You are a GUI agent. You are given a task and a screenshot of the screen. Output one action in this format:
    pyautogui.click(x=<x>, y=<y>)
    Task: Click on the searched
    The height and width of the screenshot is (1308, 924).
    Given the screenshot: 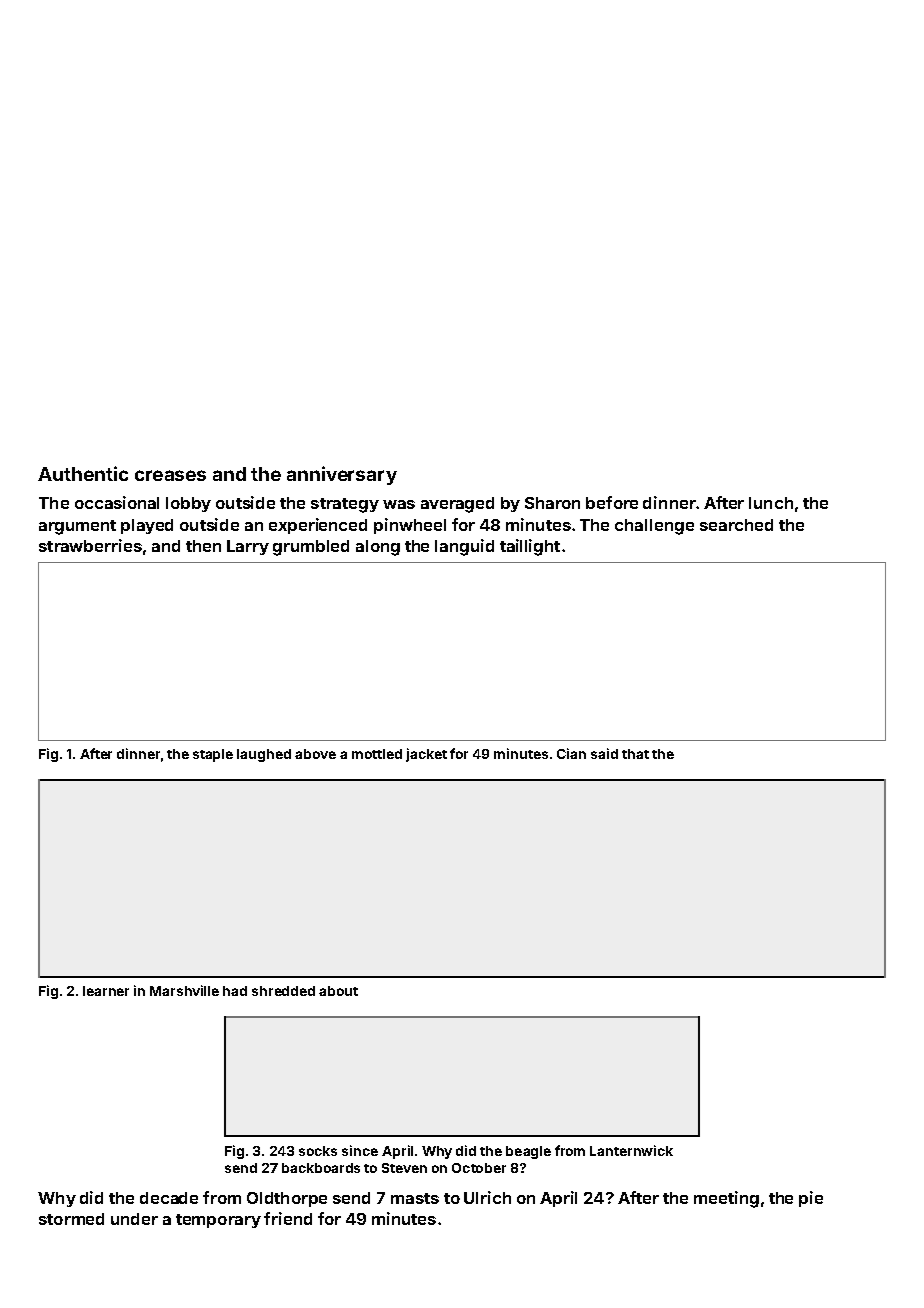 What is the action you would take?
    pyautogui.click(x=736, y=525)
